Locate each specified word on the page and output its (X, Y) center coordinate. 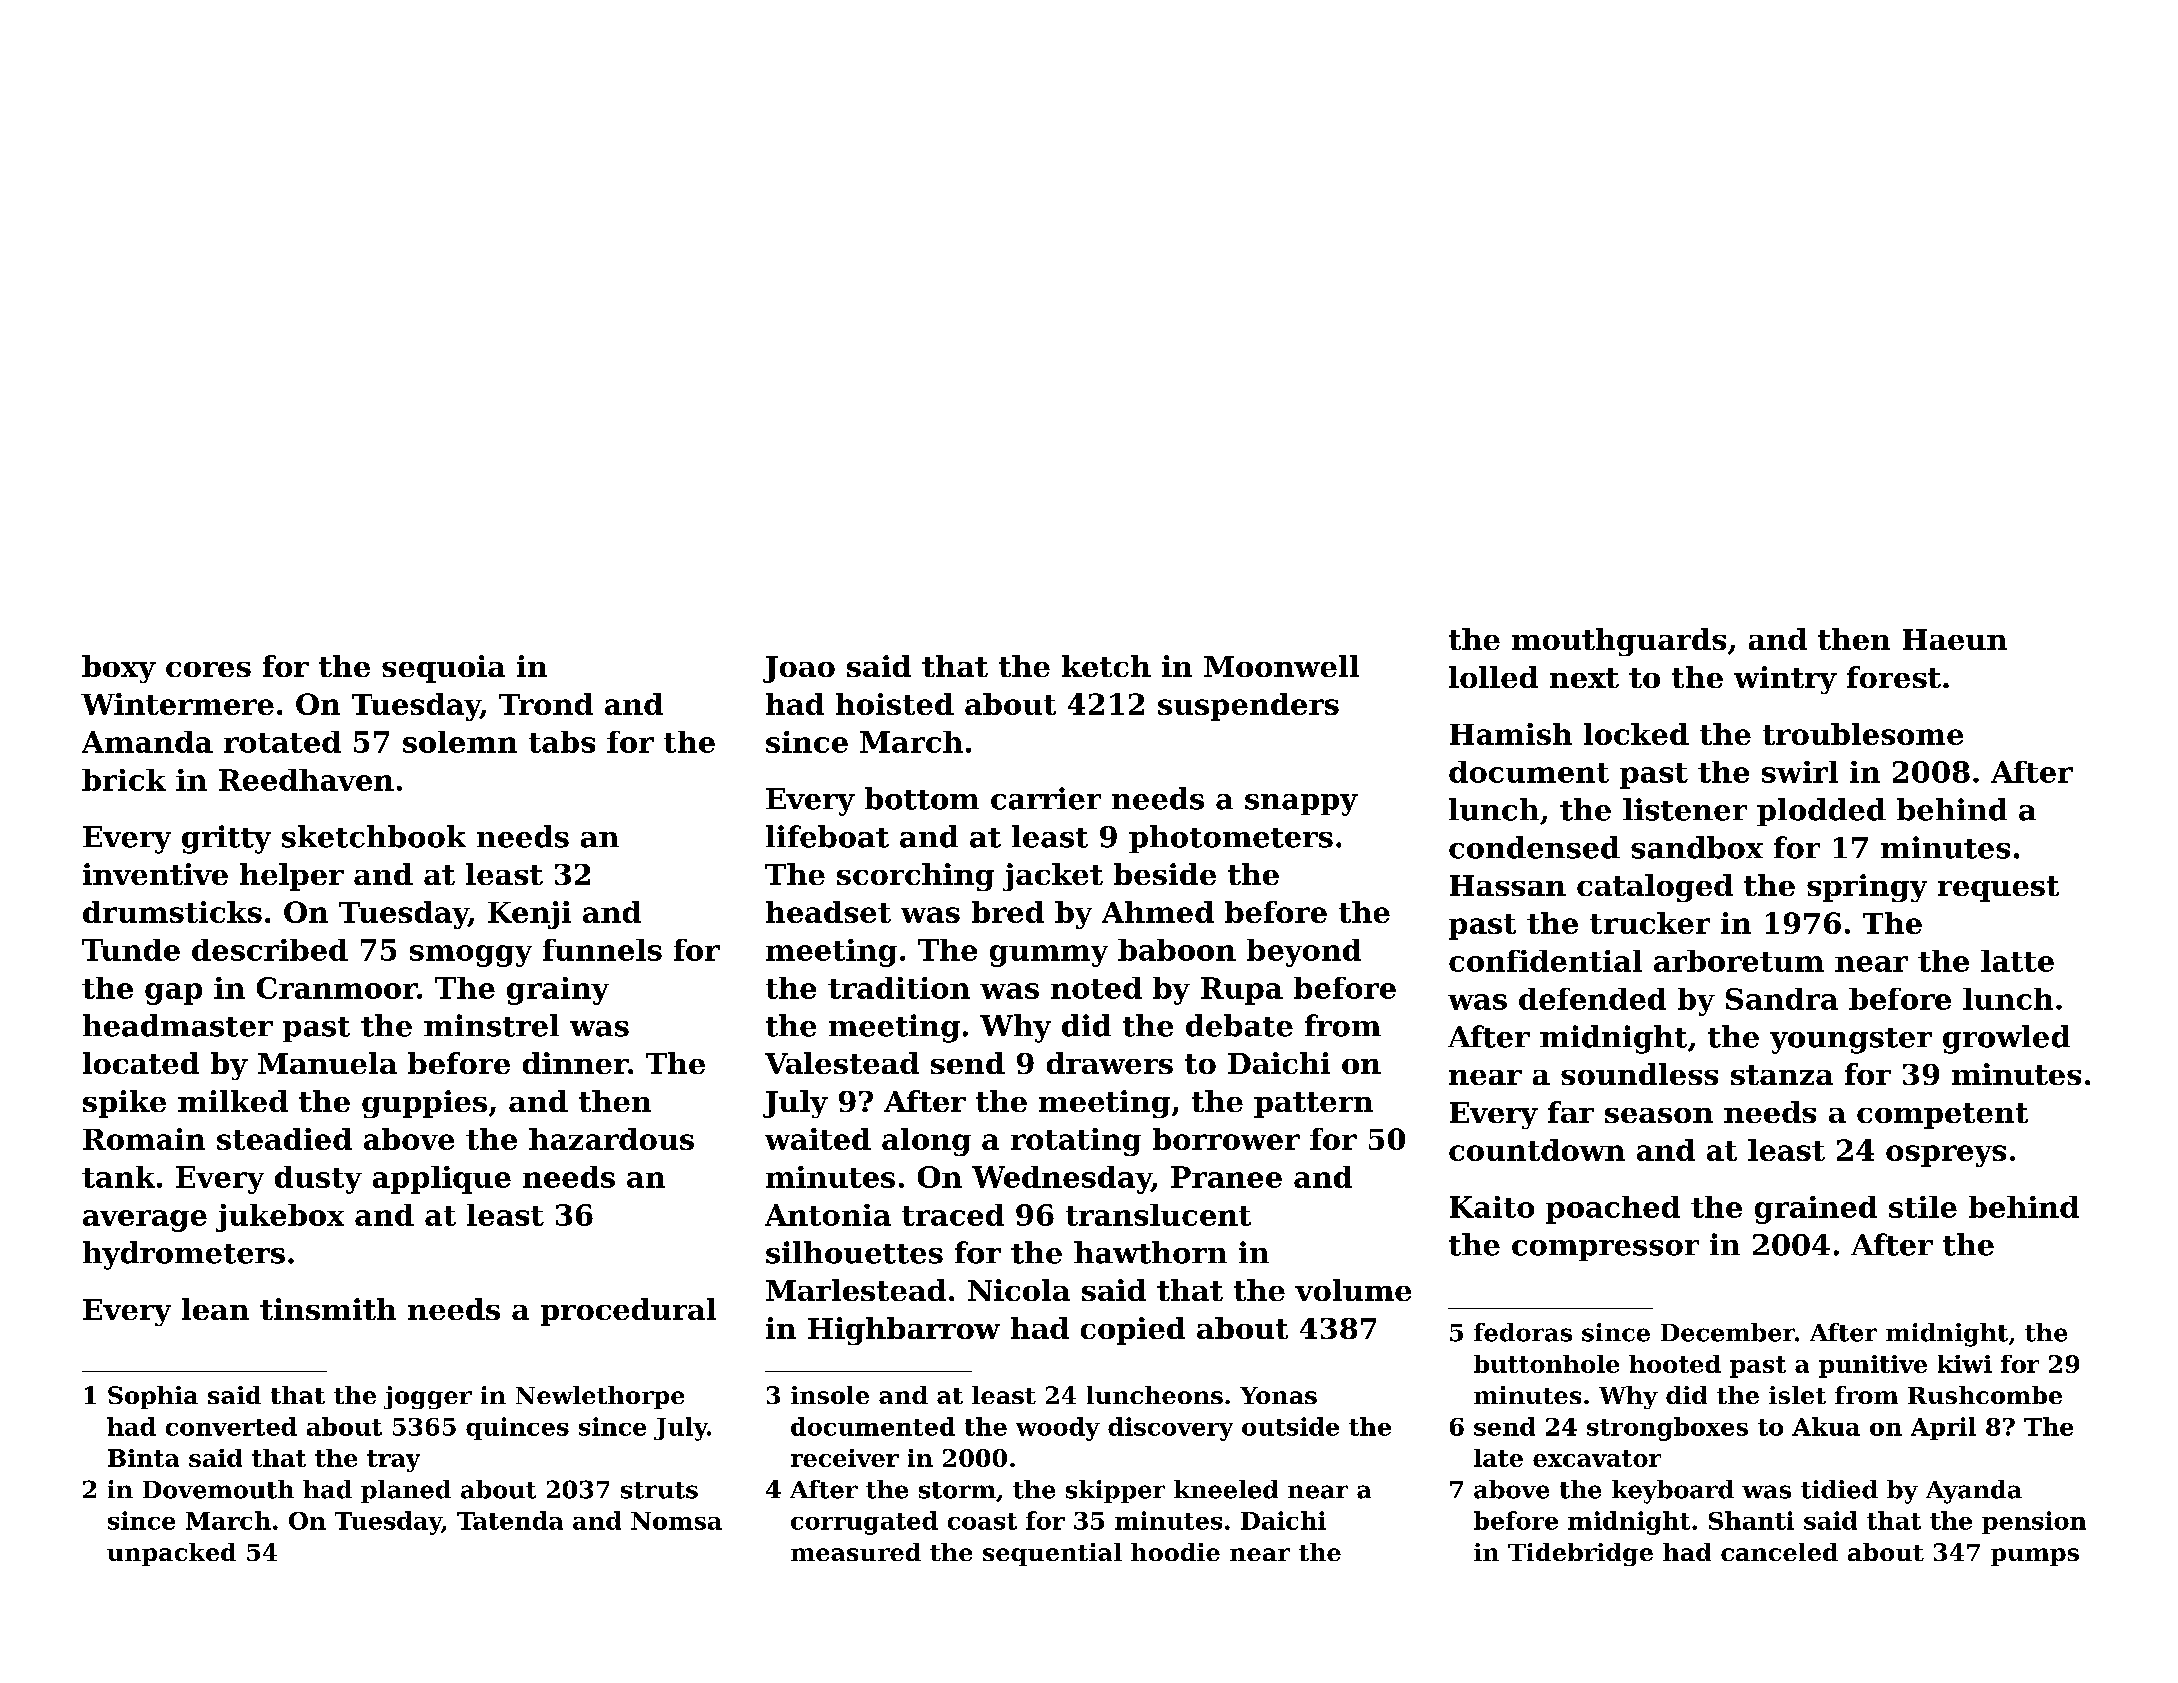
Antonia (828, 1215)
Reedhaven (306, 780)
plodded (1821, 812)
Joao (799, 669)
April (1943, 1428)
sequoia (443, 669)
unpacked (171, 1554)
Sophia (153, 1397)
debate (1239, 1025)
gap (173, 994)
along (926, 1142)
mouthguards (1619, 642)
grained (1816, 1210)
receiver (845, 1458)
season (1659, 1115)
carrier (1046, 798)
